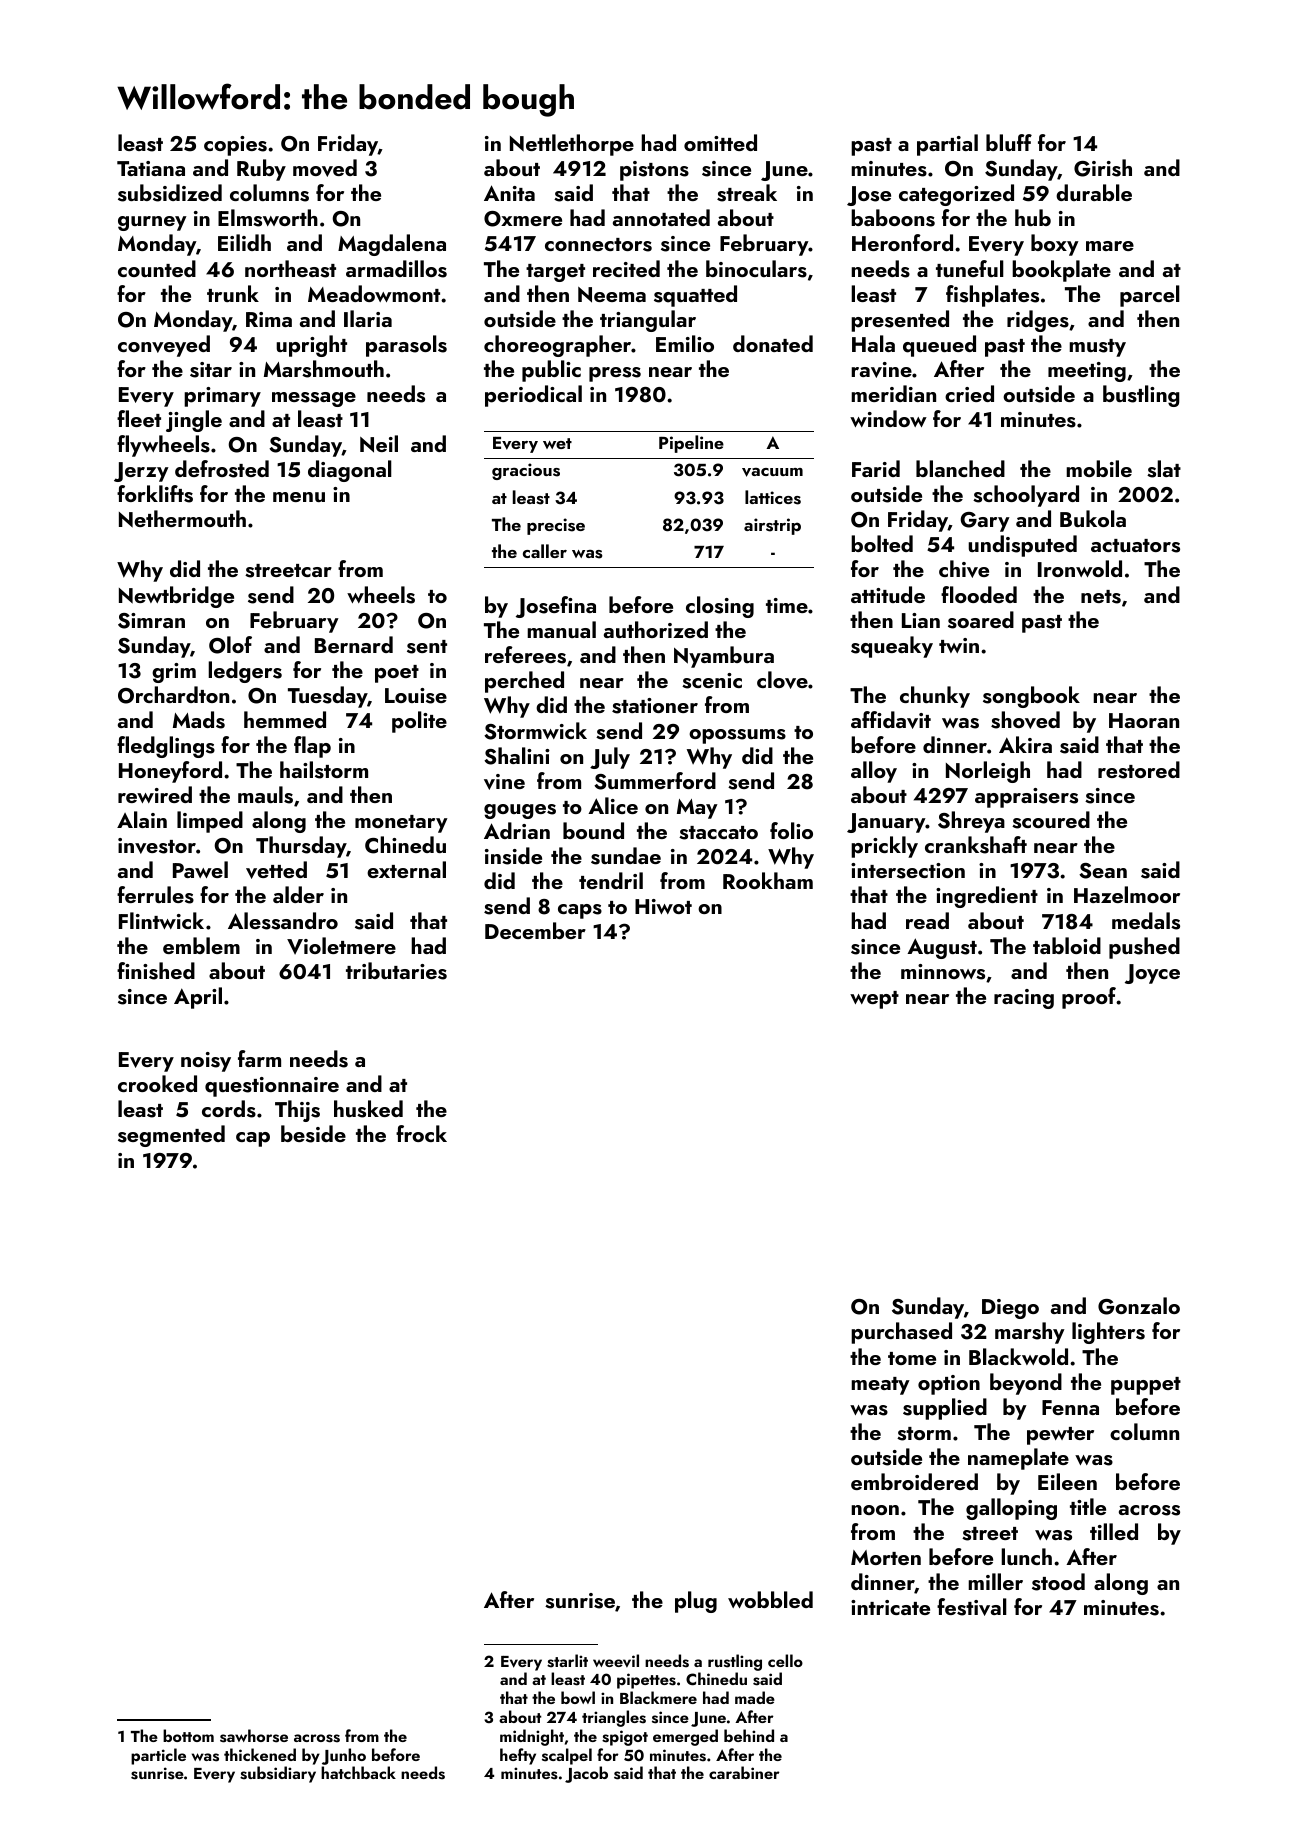 This screenshot has height=1835, width=1298. Describe the element at coordinates (325, 168) in the screenshot. I see `moved` at that location.
